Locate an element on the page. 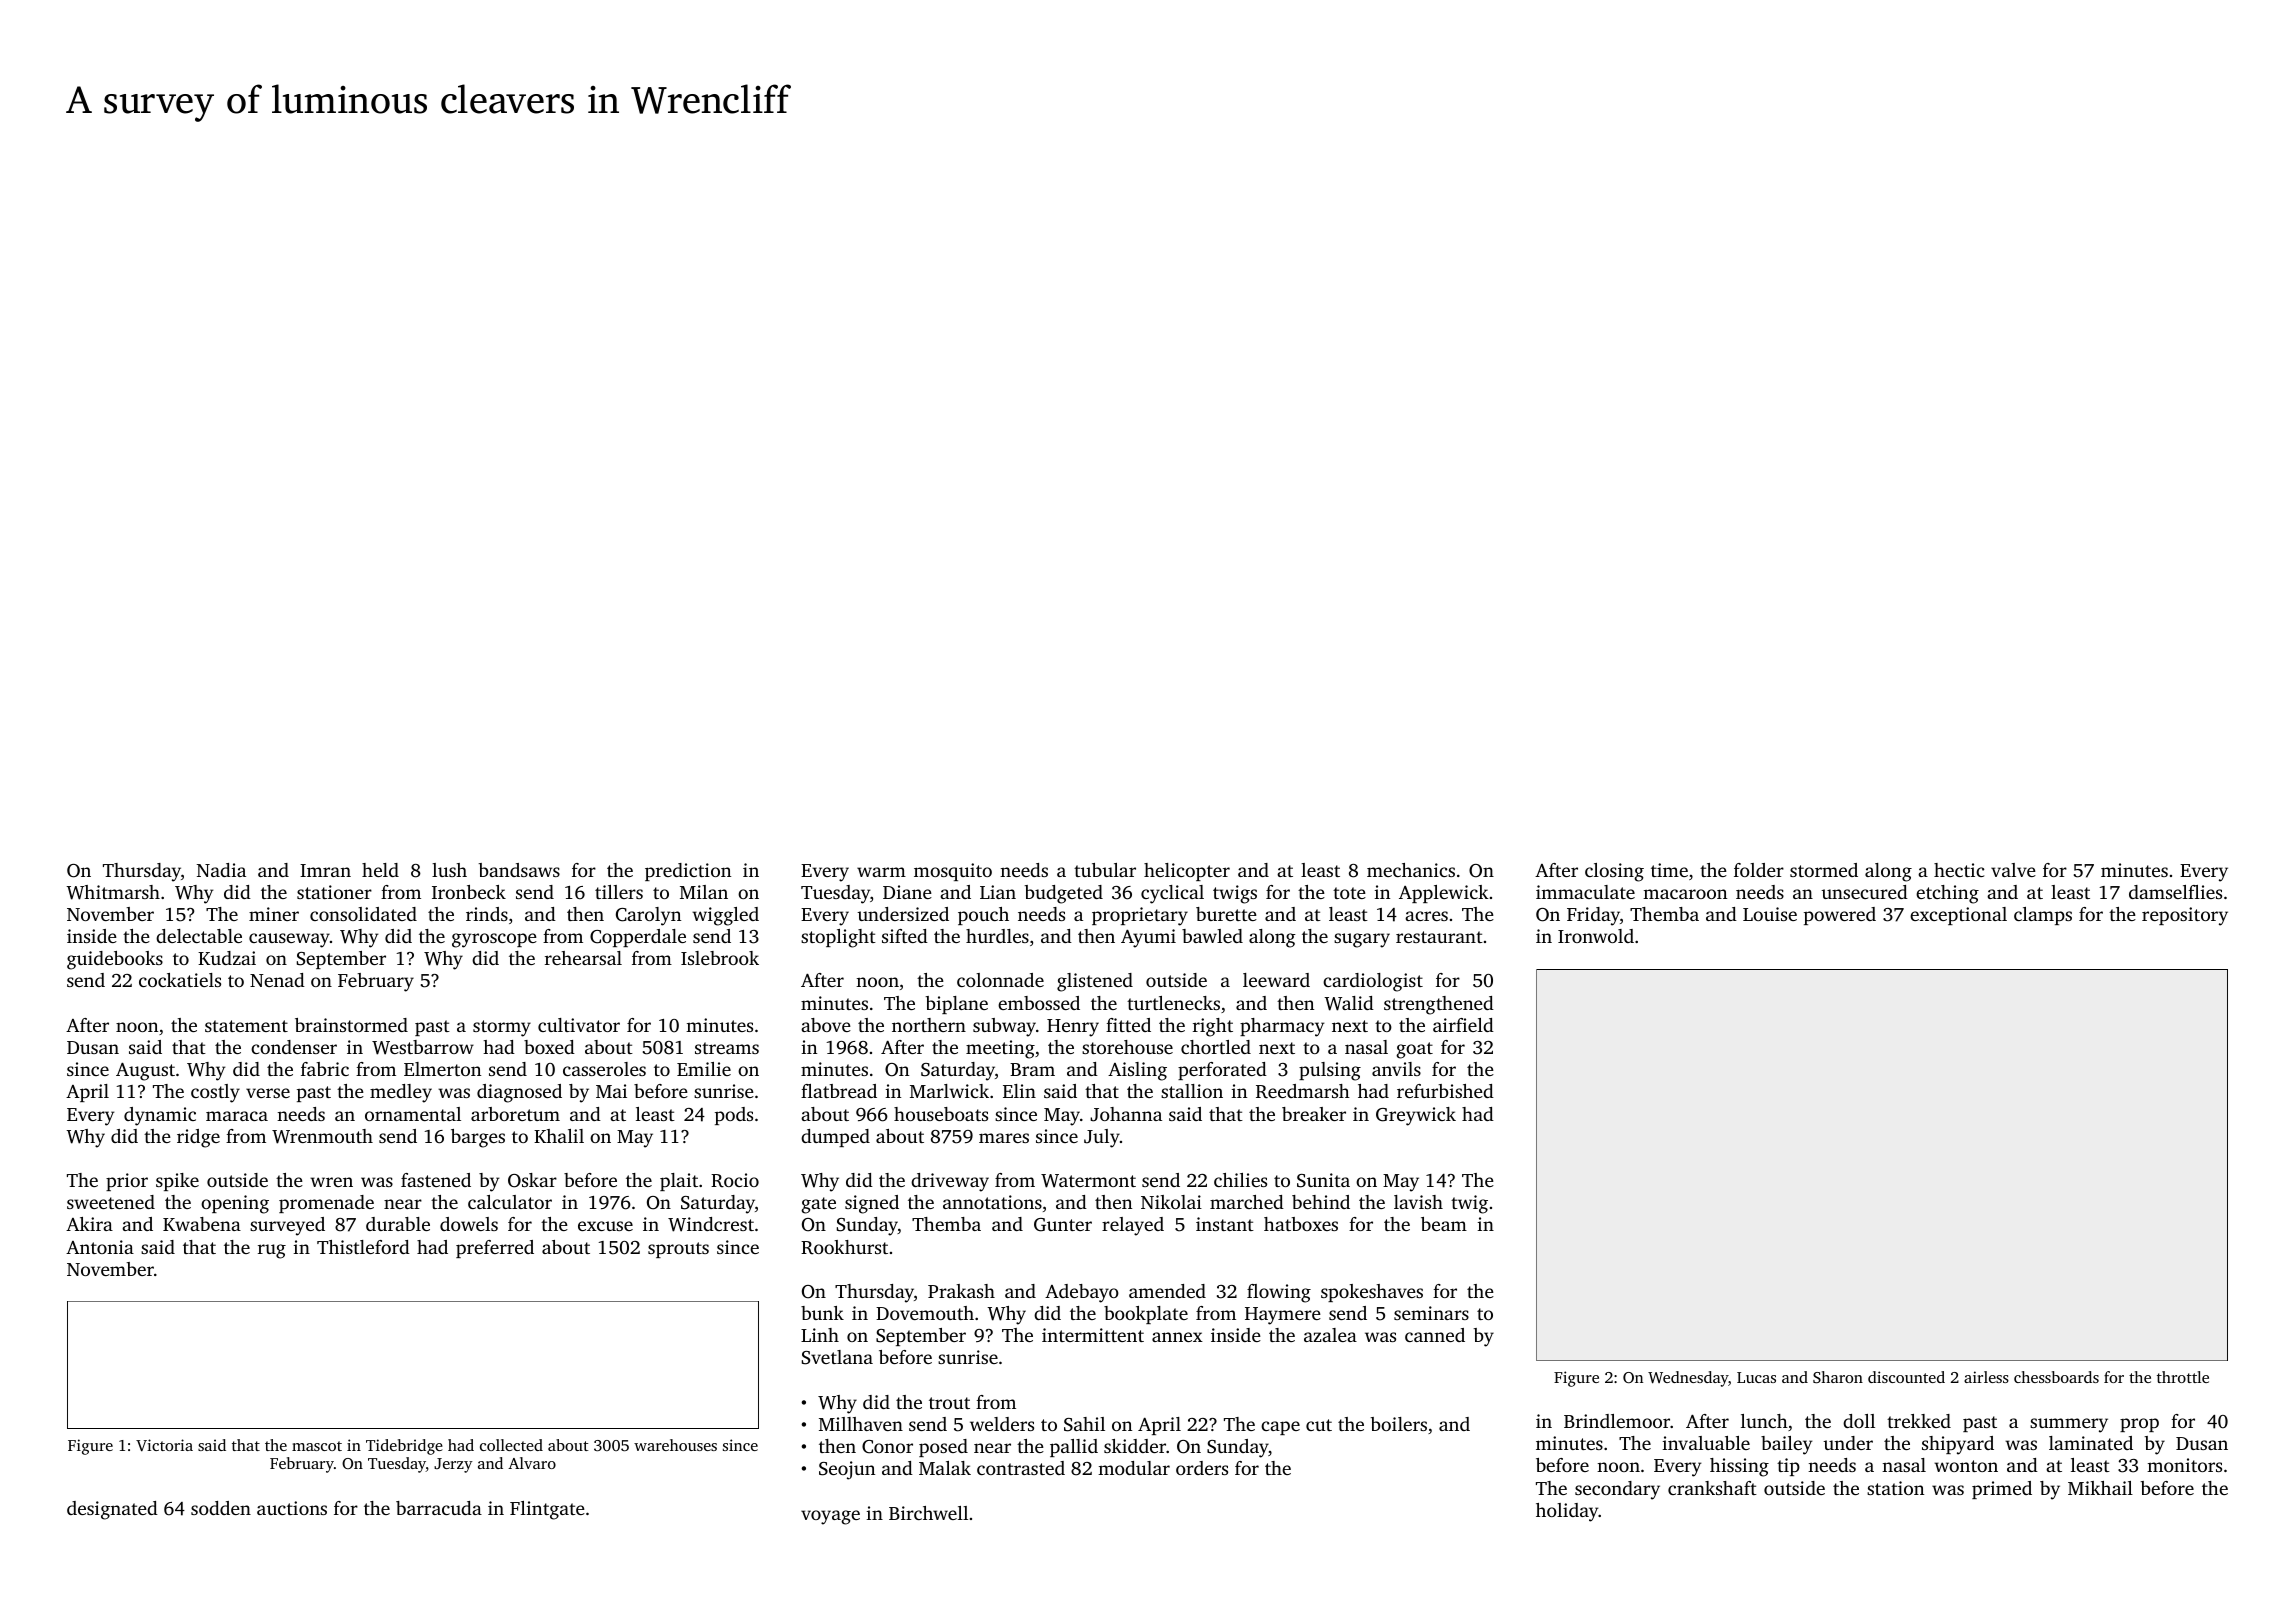  throttle is located at coordinates (2183, 1377).
